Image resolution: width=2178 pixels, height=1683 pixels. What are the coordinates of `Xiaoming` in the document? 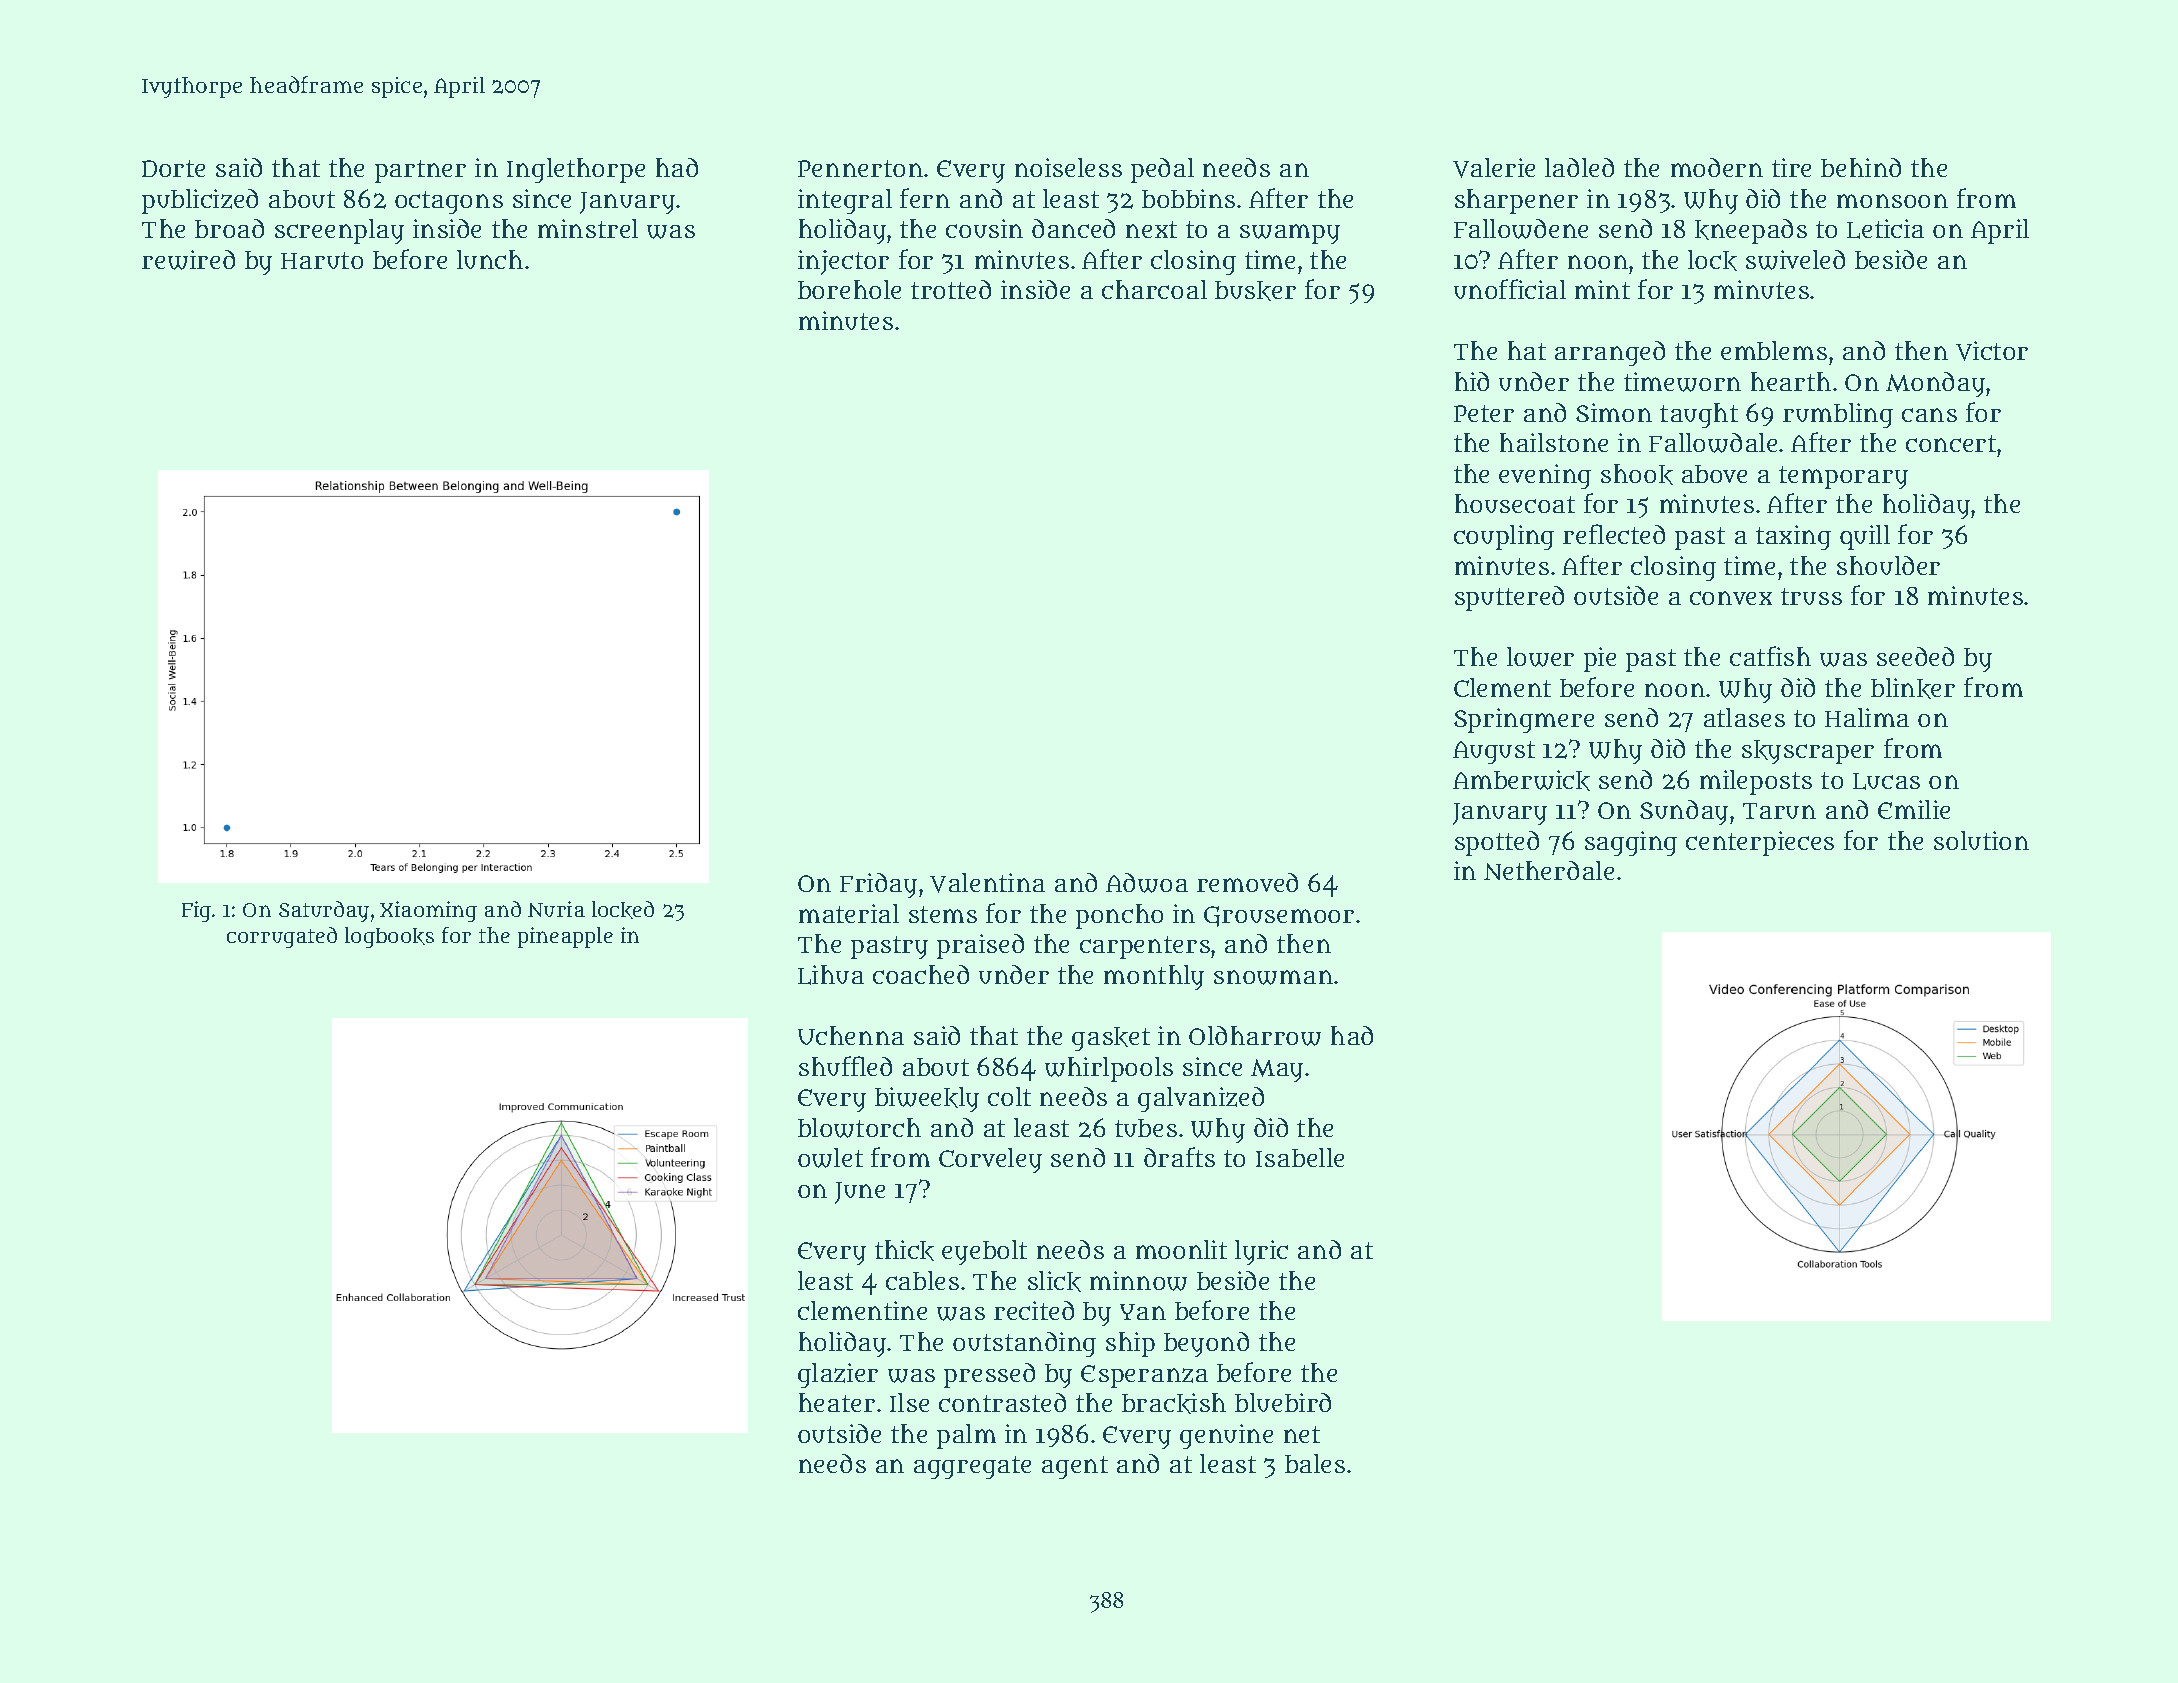 It's located at (428, 911).
